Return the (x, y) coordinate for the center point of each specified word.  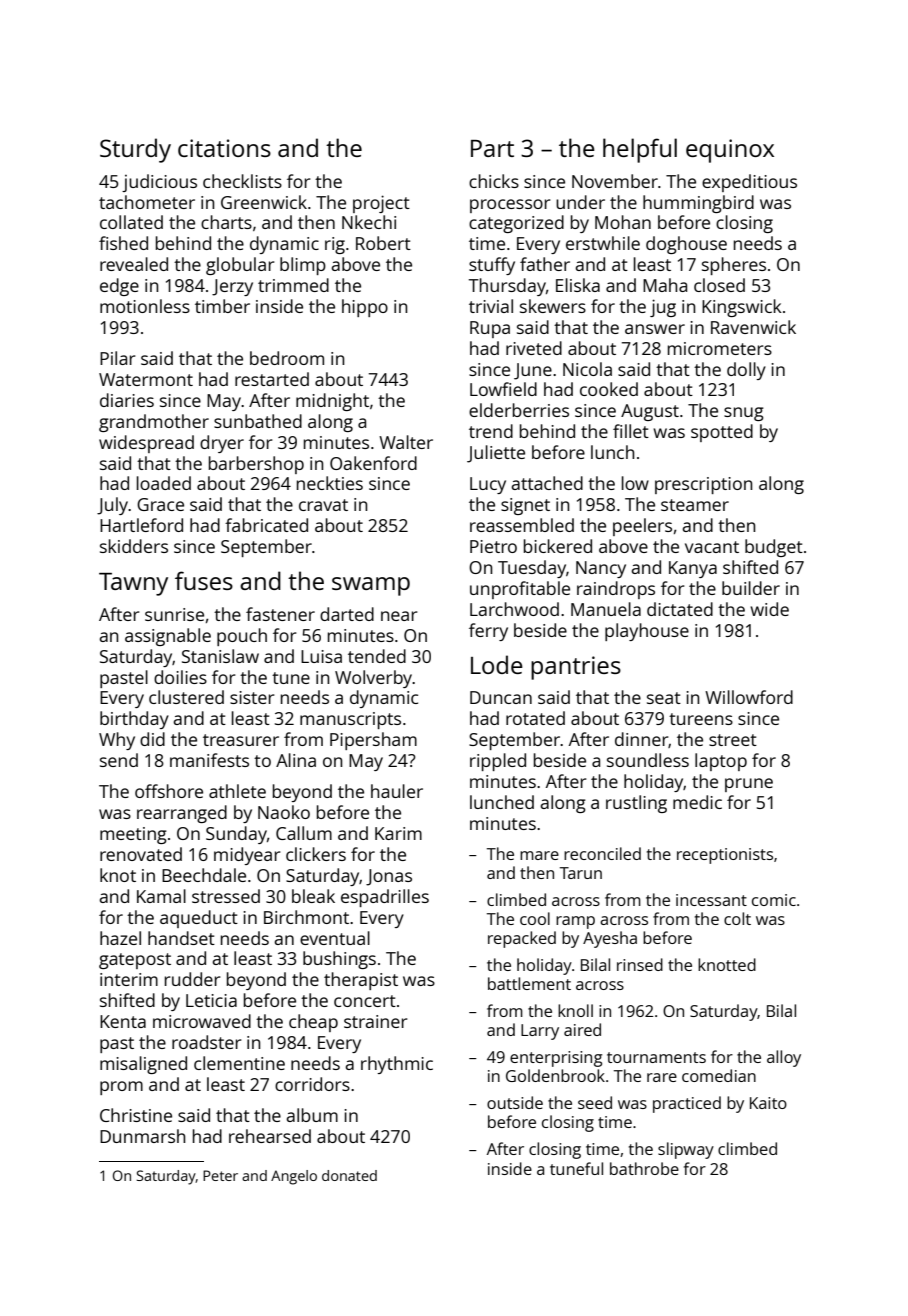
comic (774, 900)
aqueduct (199, 919)
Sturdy (135, 150)
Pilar (117, 358)
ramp (575, 922)
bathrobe (644, 1168)
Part (492, 148)
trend (491, 431)
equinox (730, 151)
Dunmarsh (143, 1136)
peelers (642, 527)
